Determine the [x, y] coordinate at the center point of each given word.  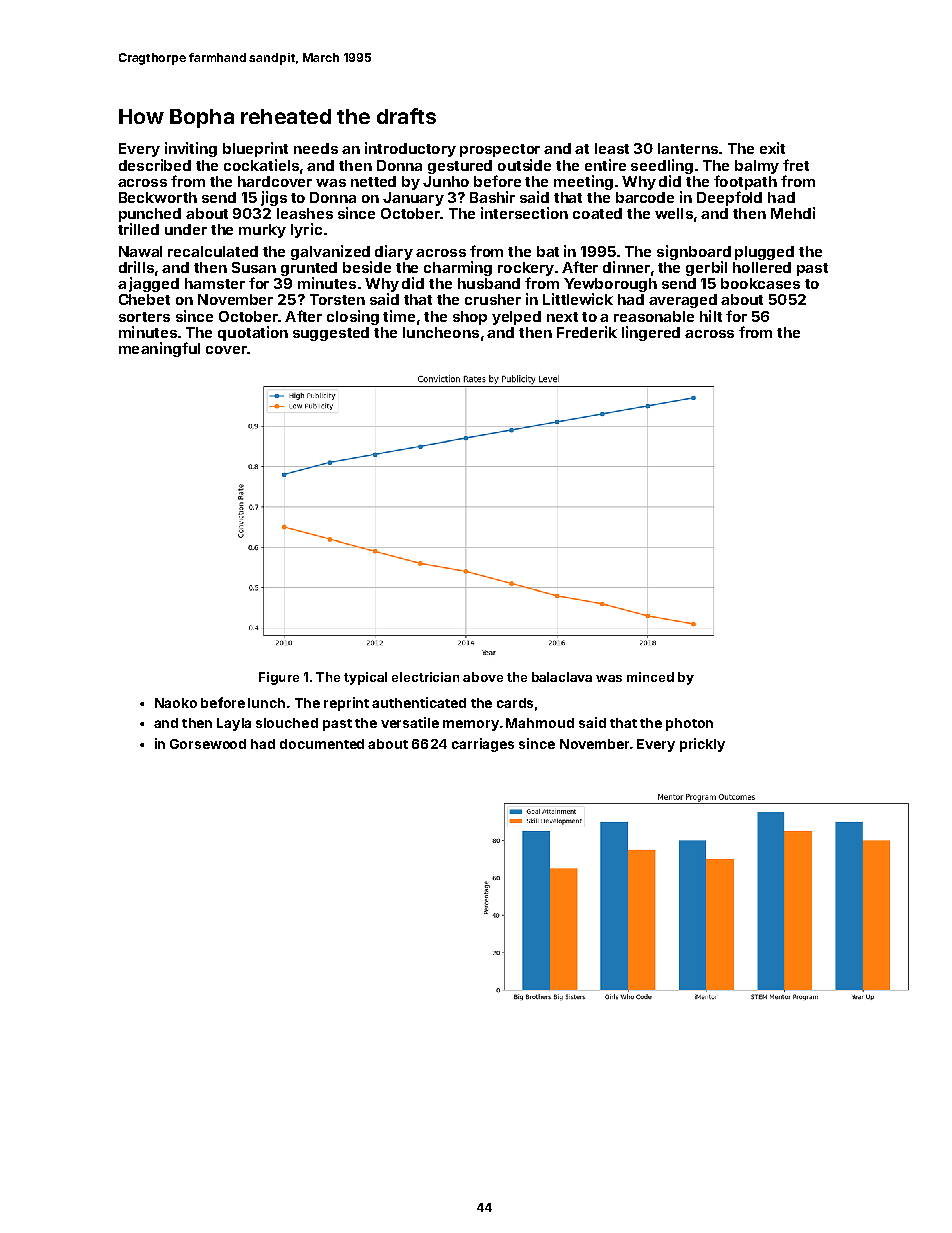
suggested [331, 334]
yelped [516, 318]
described [155, 165]
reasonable [654, 316]
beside [367, 267]
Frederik [587, 332]
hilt [711, 316]
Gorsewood [208, 744]
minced [650, 677]
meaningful [159, 349]
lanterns [688, 148]
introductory [410, 149]
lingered [651, 333]
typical [365, 678]
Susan [254, 267]
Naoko [176, 703]
